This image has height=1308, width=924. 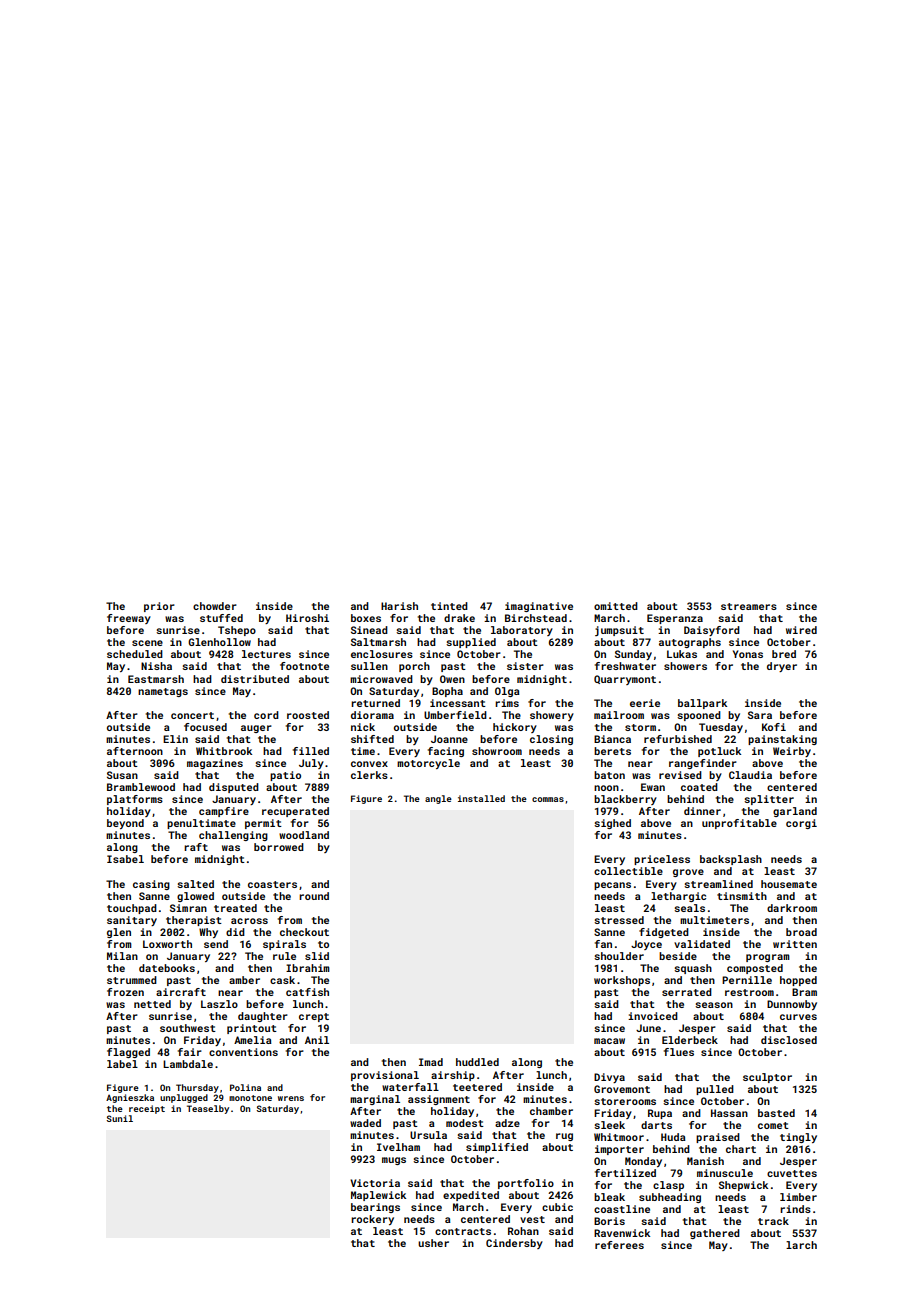 What do you see at coordinates (372, 1220) in the image?
I see `rockery` at bounding box center [372, 1220].
